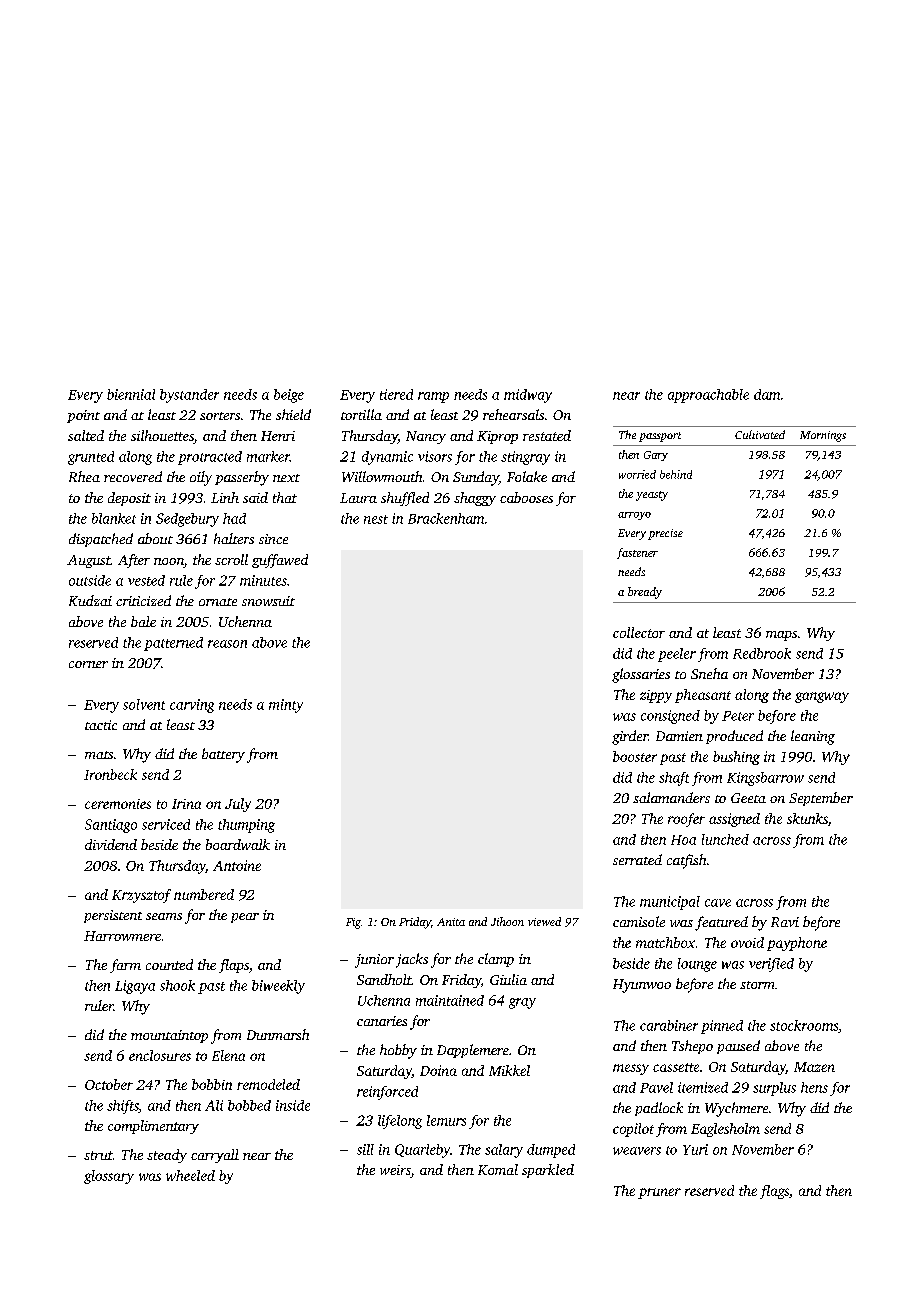  Describe the element at coordinates (822, 697) in the screenshot. I see `gangway` at that location.
